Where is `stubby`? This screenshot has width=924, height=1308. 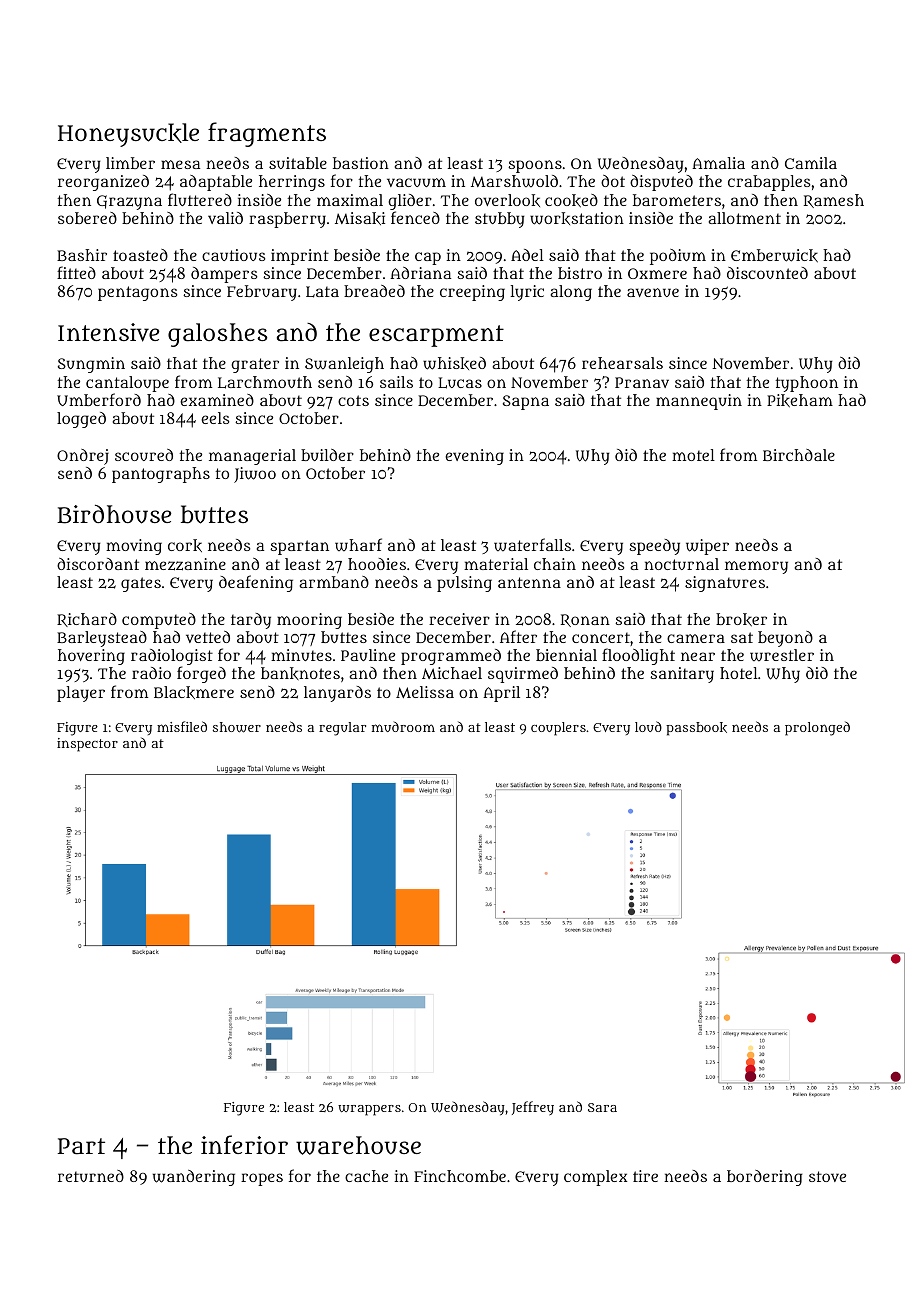
stubby is located at coordinates (500, 220).
